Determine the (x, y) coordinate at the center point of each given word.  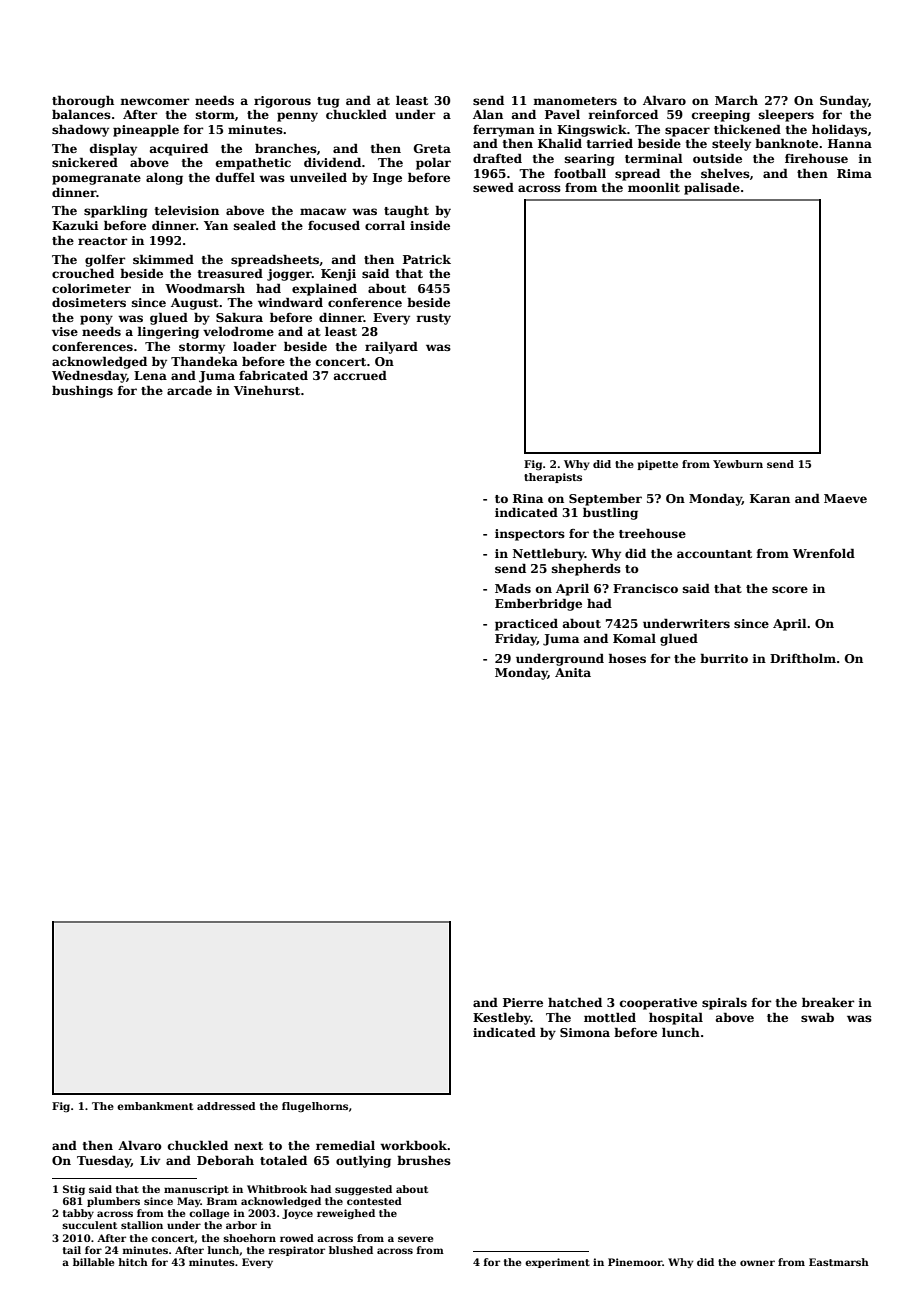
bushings (82, 391)
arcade (189, 390)
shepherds (586, 569)
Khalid (560, 143)
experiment (557, 1263)
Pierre (523, 1002)
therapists (553, 478)
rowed (297, 1238)
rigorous (282, 102)
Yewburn (738, 464)
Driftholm (803, 658)
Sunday (844, 101)
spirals (724, 1003)
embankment (155, 1106)
